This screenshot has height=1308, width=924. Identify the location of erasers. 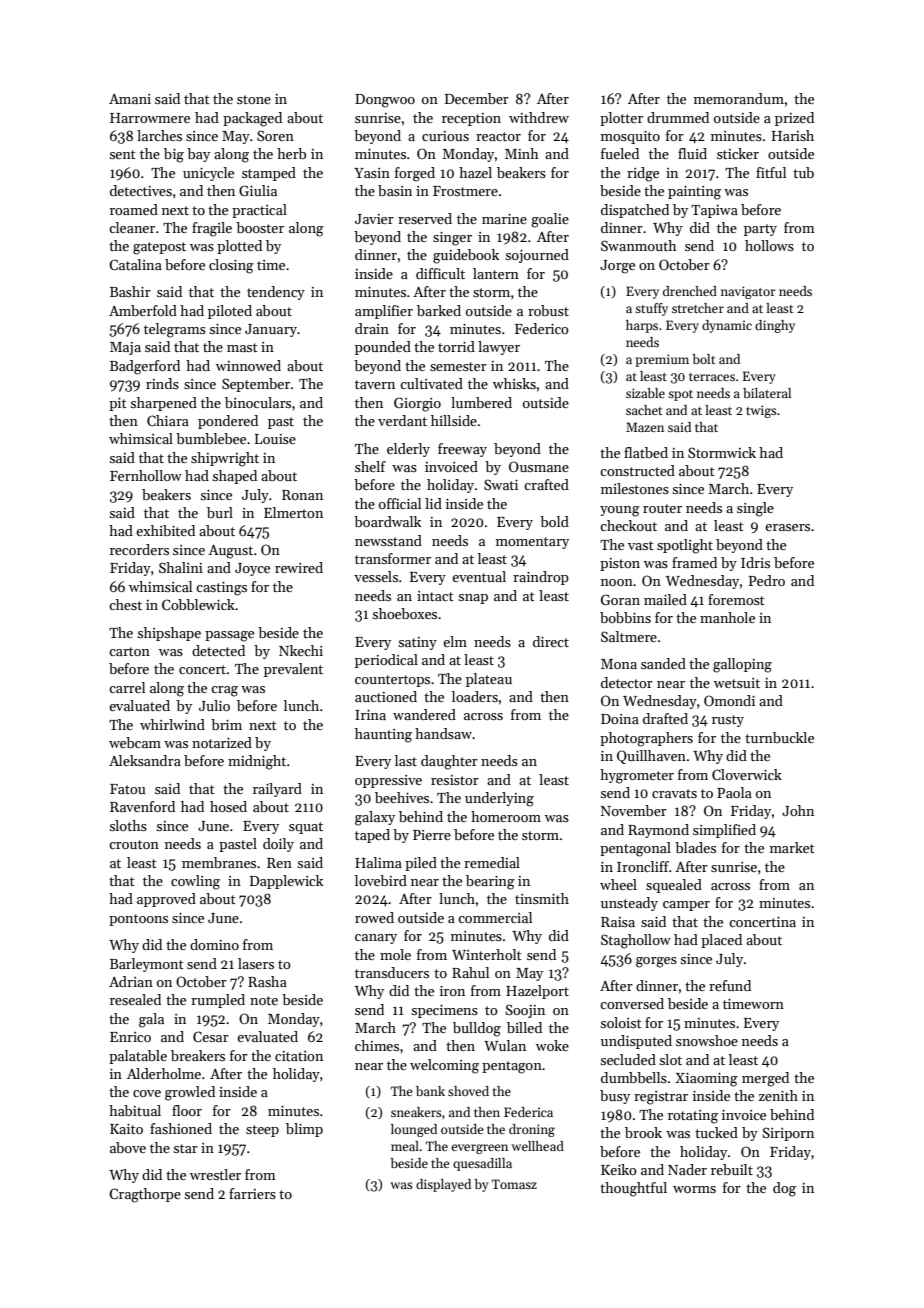
(787, 527).
